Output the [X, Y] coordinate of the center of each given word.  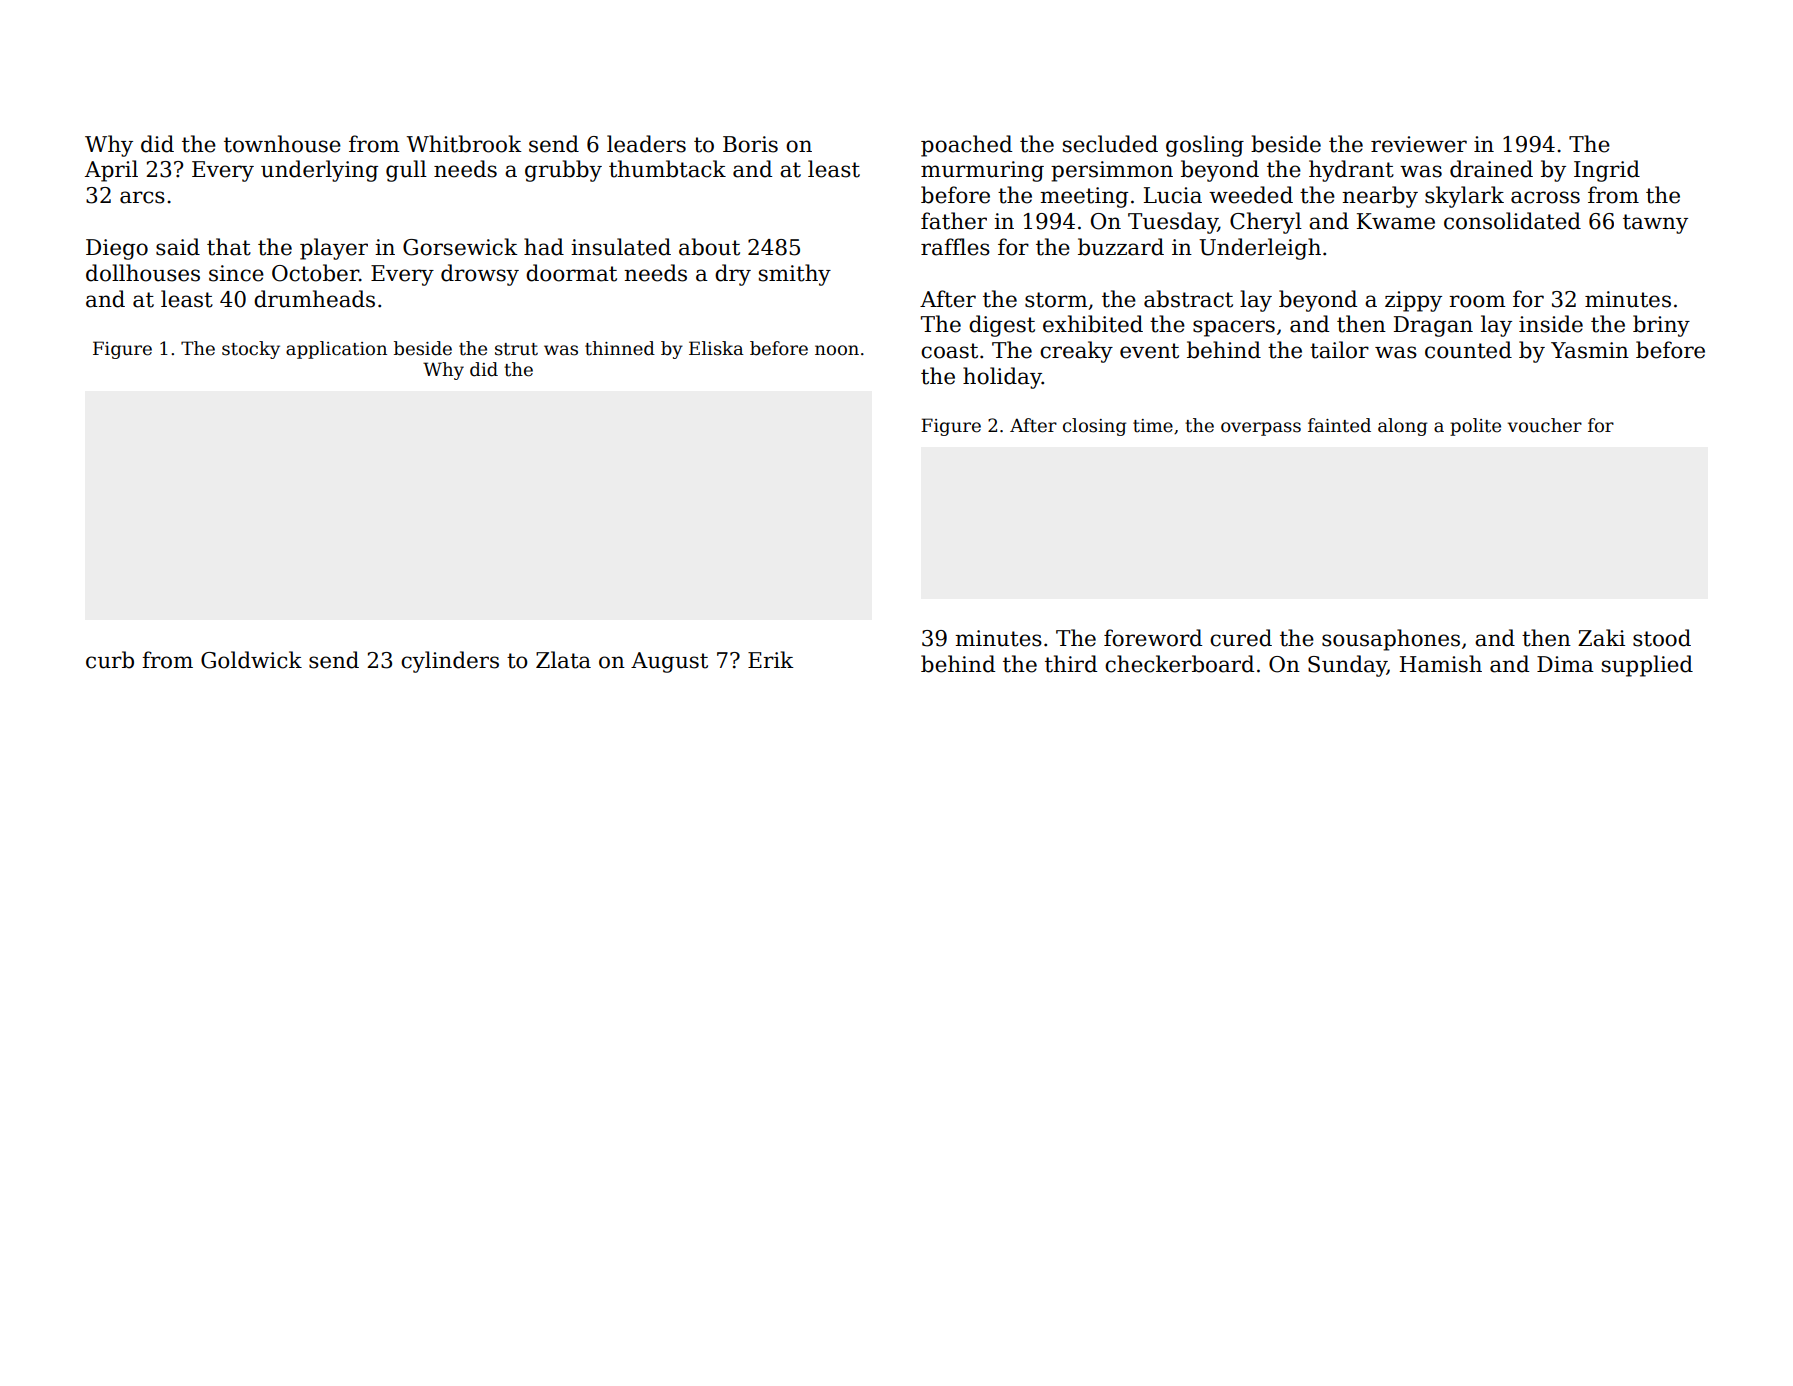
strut [516, 349]
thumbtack [667, 169]
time [1153, 426]
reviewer [1419, 144]
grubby [563, 171]
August [669, 662]
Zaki [1601, 638]
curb [110, 660]
